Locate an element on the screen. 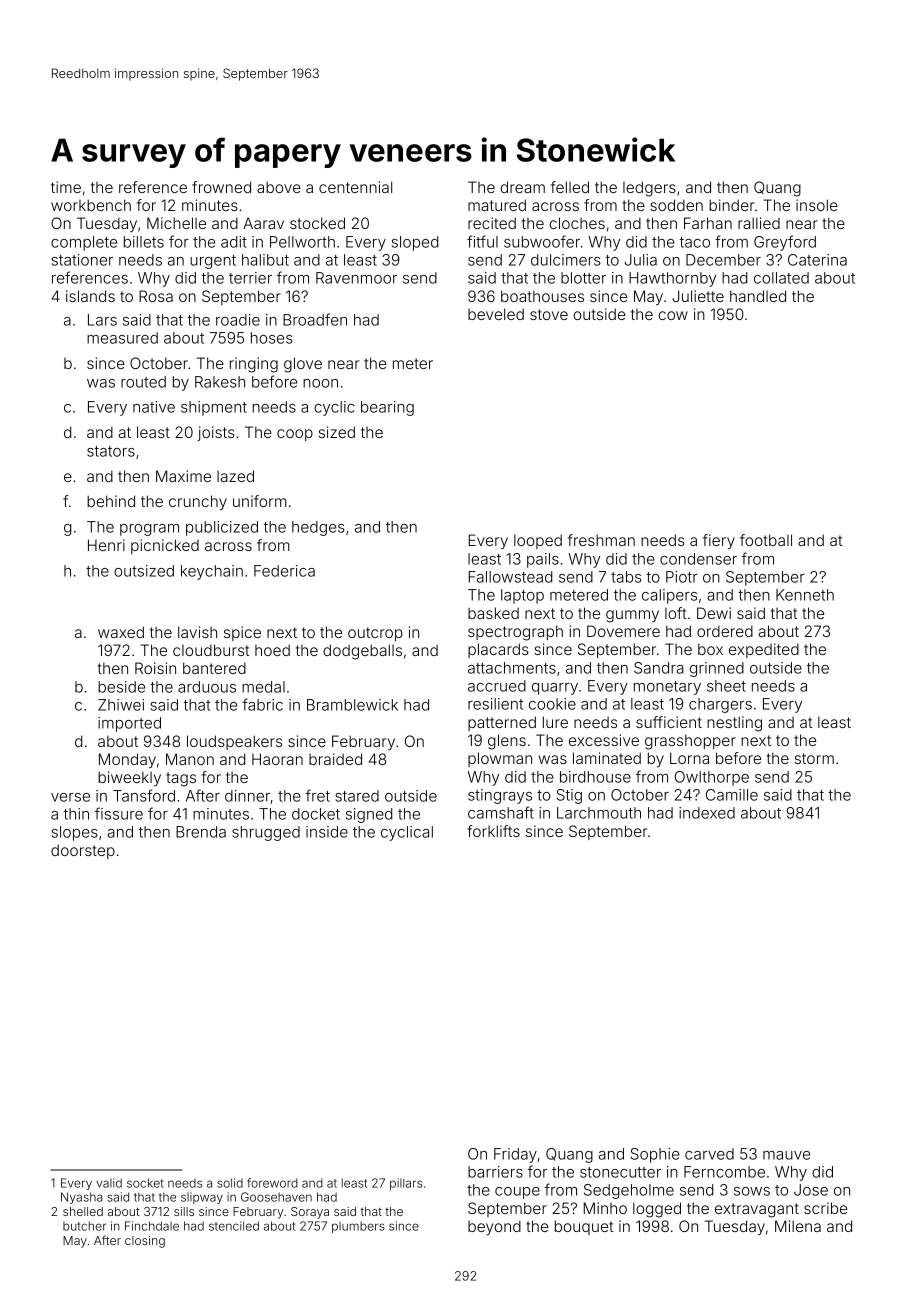  stators is located at coordinates (111, 451).
